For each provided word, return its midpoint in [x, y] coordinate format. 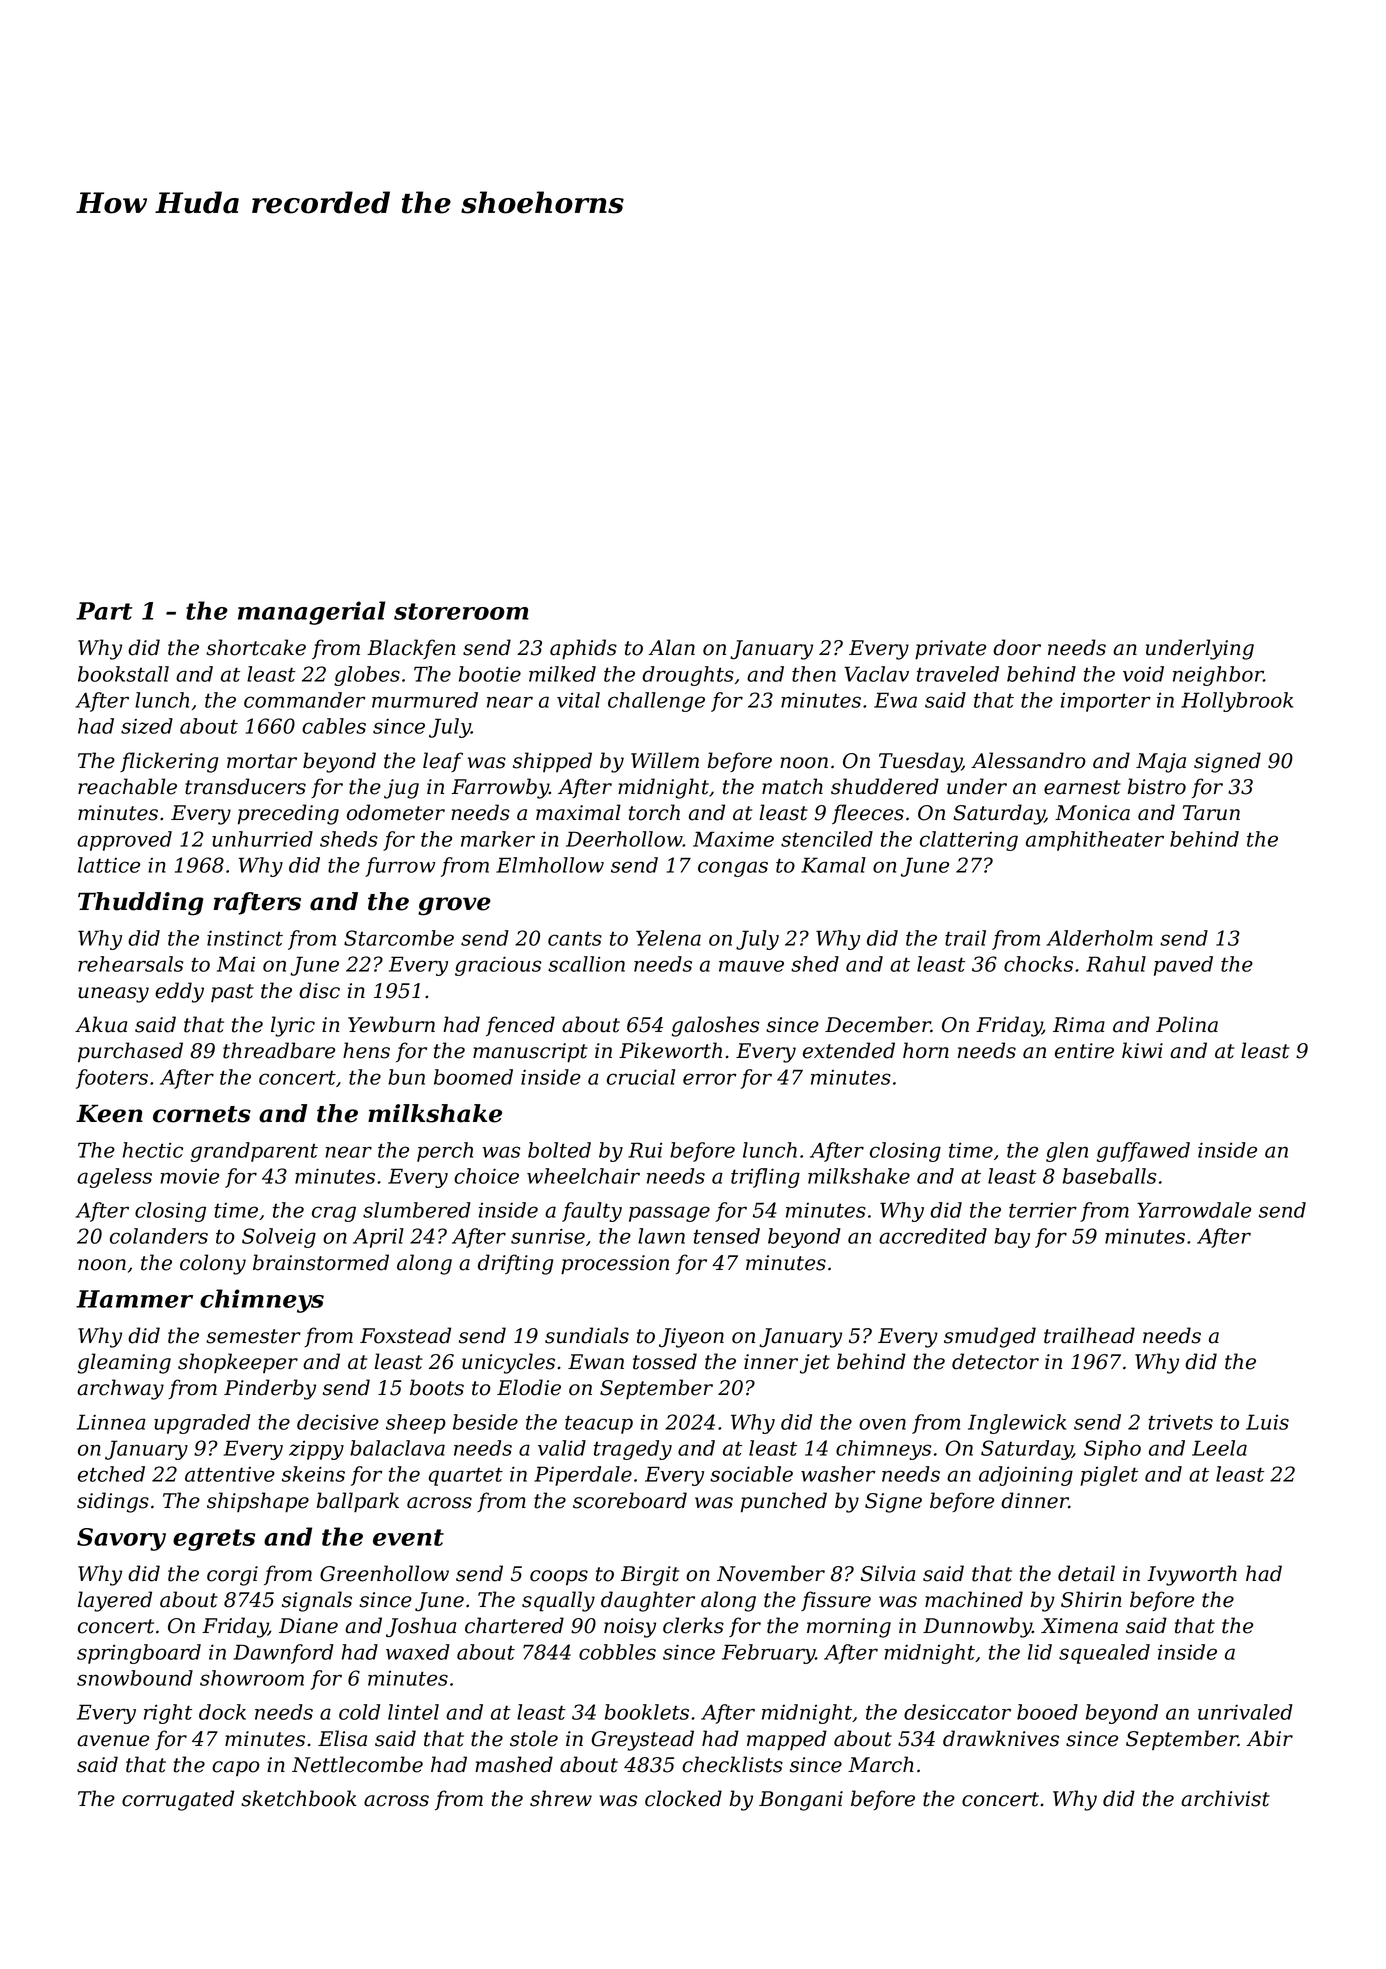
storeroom [461, 611]
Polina [1187, 1024]
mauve [751, 966]
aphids [583, 649]
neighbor [1218, 676]
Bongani [801, 1801]
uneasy [113, 995]
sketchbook [299, 1798]
